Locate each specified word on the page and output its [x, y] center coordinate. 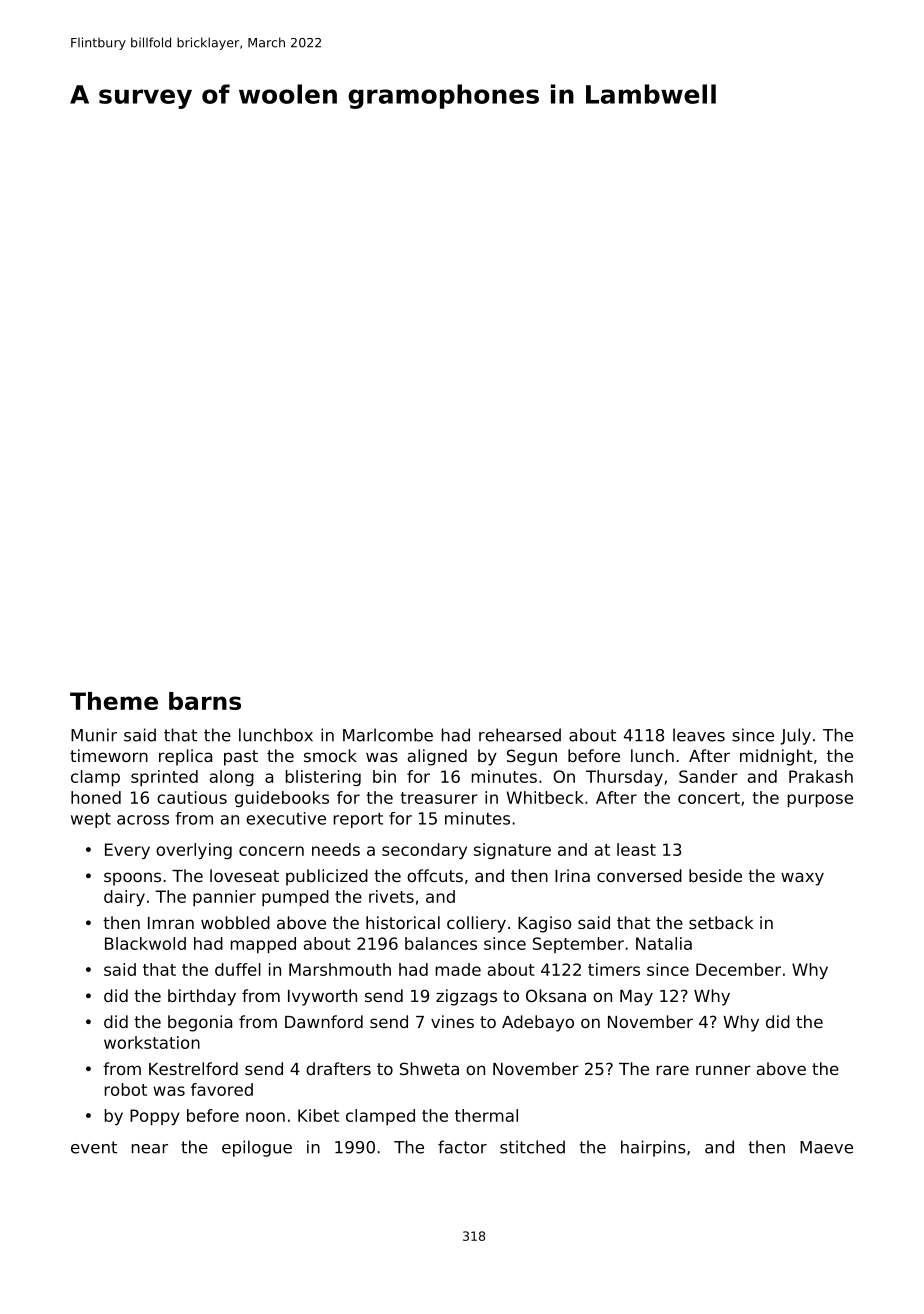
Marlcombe [388, 735]
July [795, 736]
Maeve [826, 1147]
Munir [94, 735]
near [150, 1149]
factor [462, 1147]
